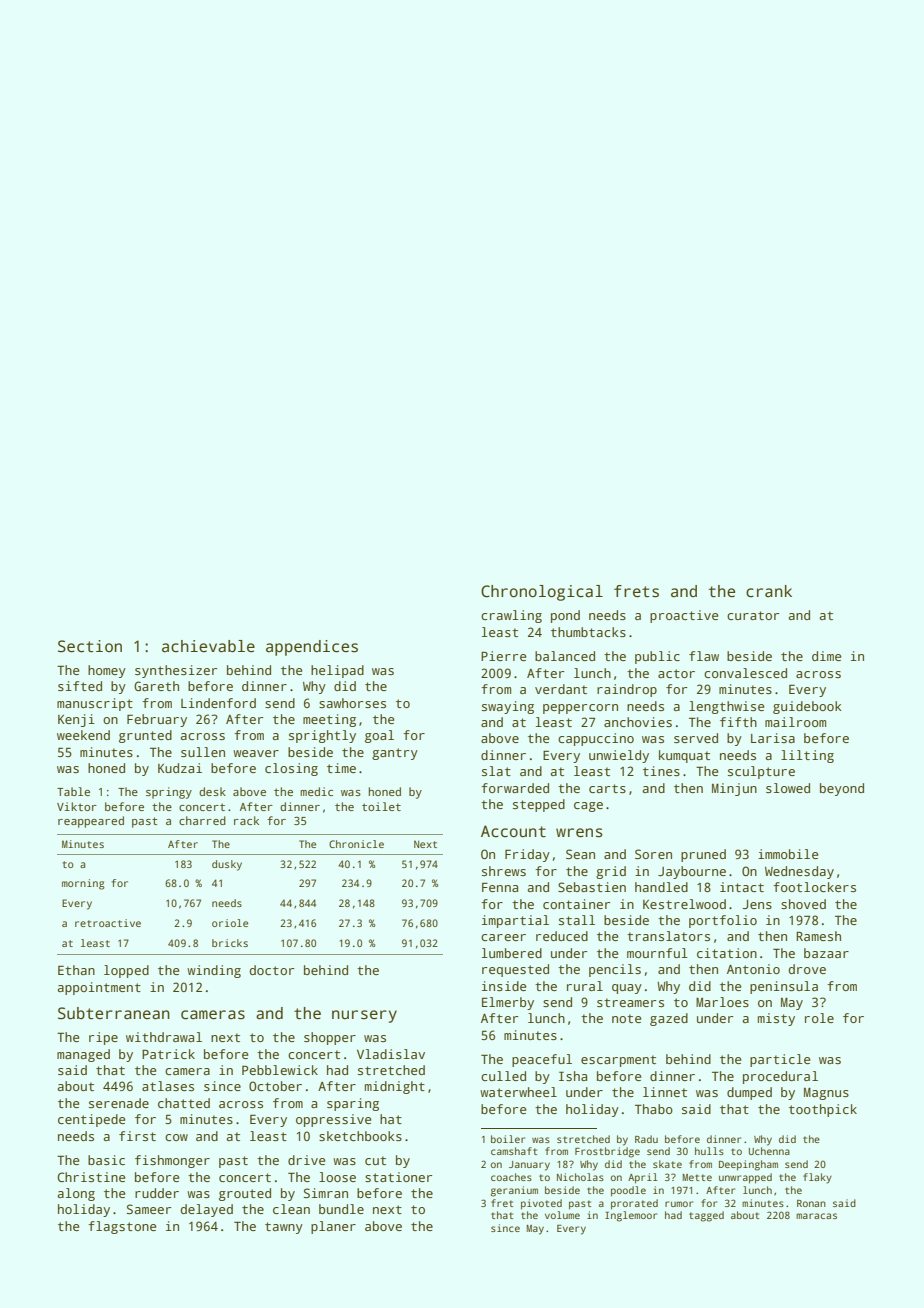  Describe the element at coordinates (91, 1120) in the screenshot. I see `centipede` at that location.
